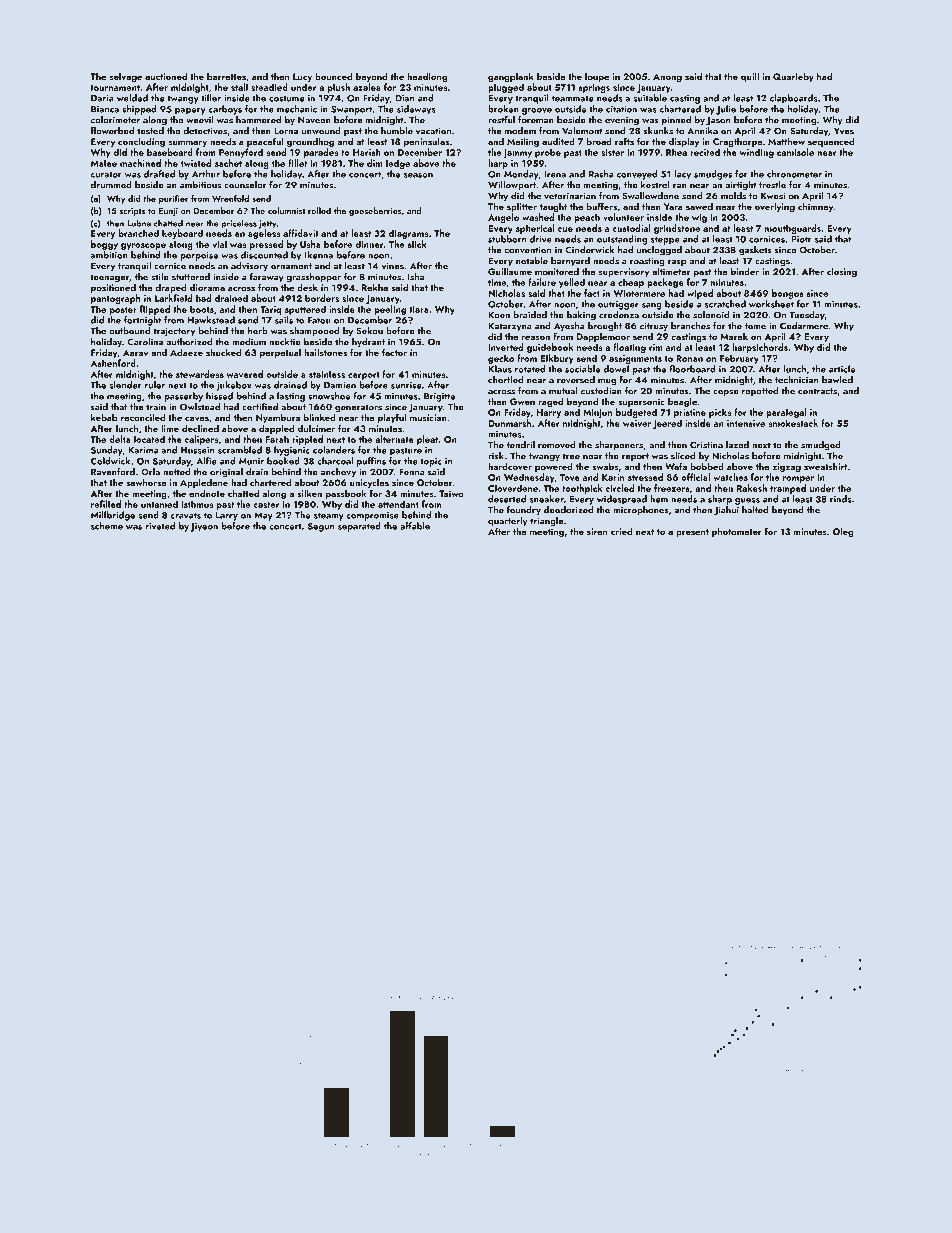 This image has height=1233, width=952. What do you see at coordinates (109, 278) in the image?
I see `teenager` at bounding box center [109, 278].
